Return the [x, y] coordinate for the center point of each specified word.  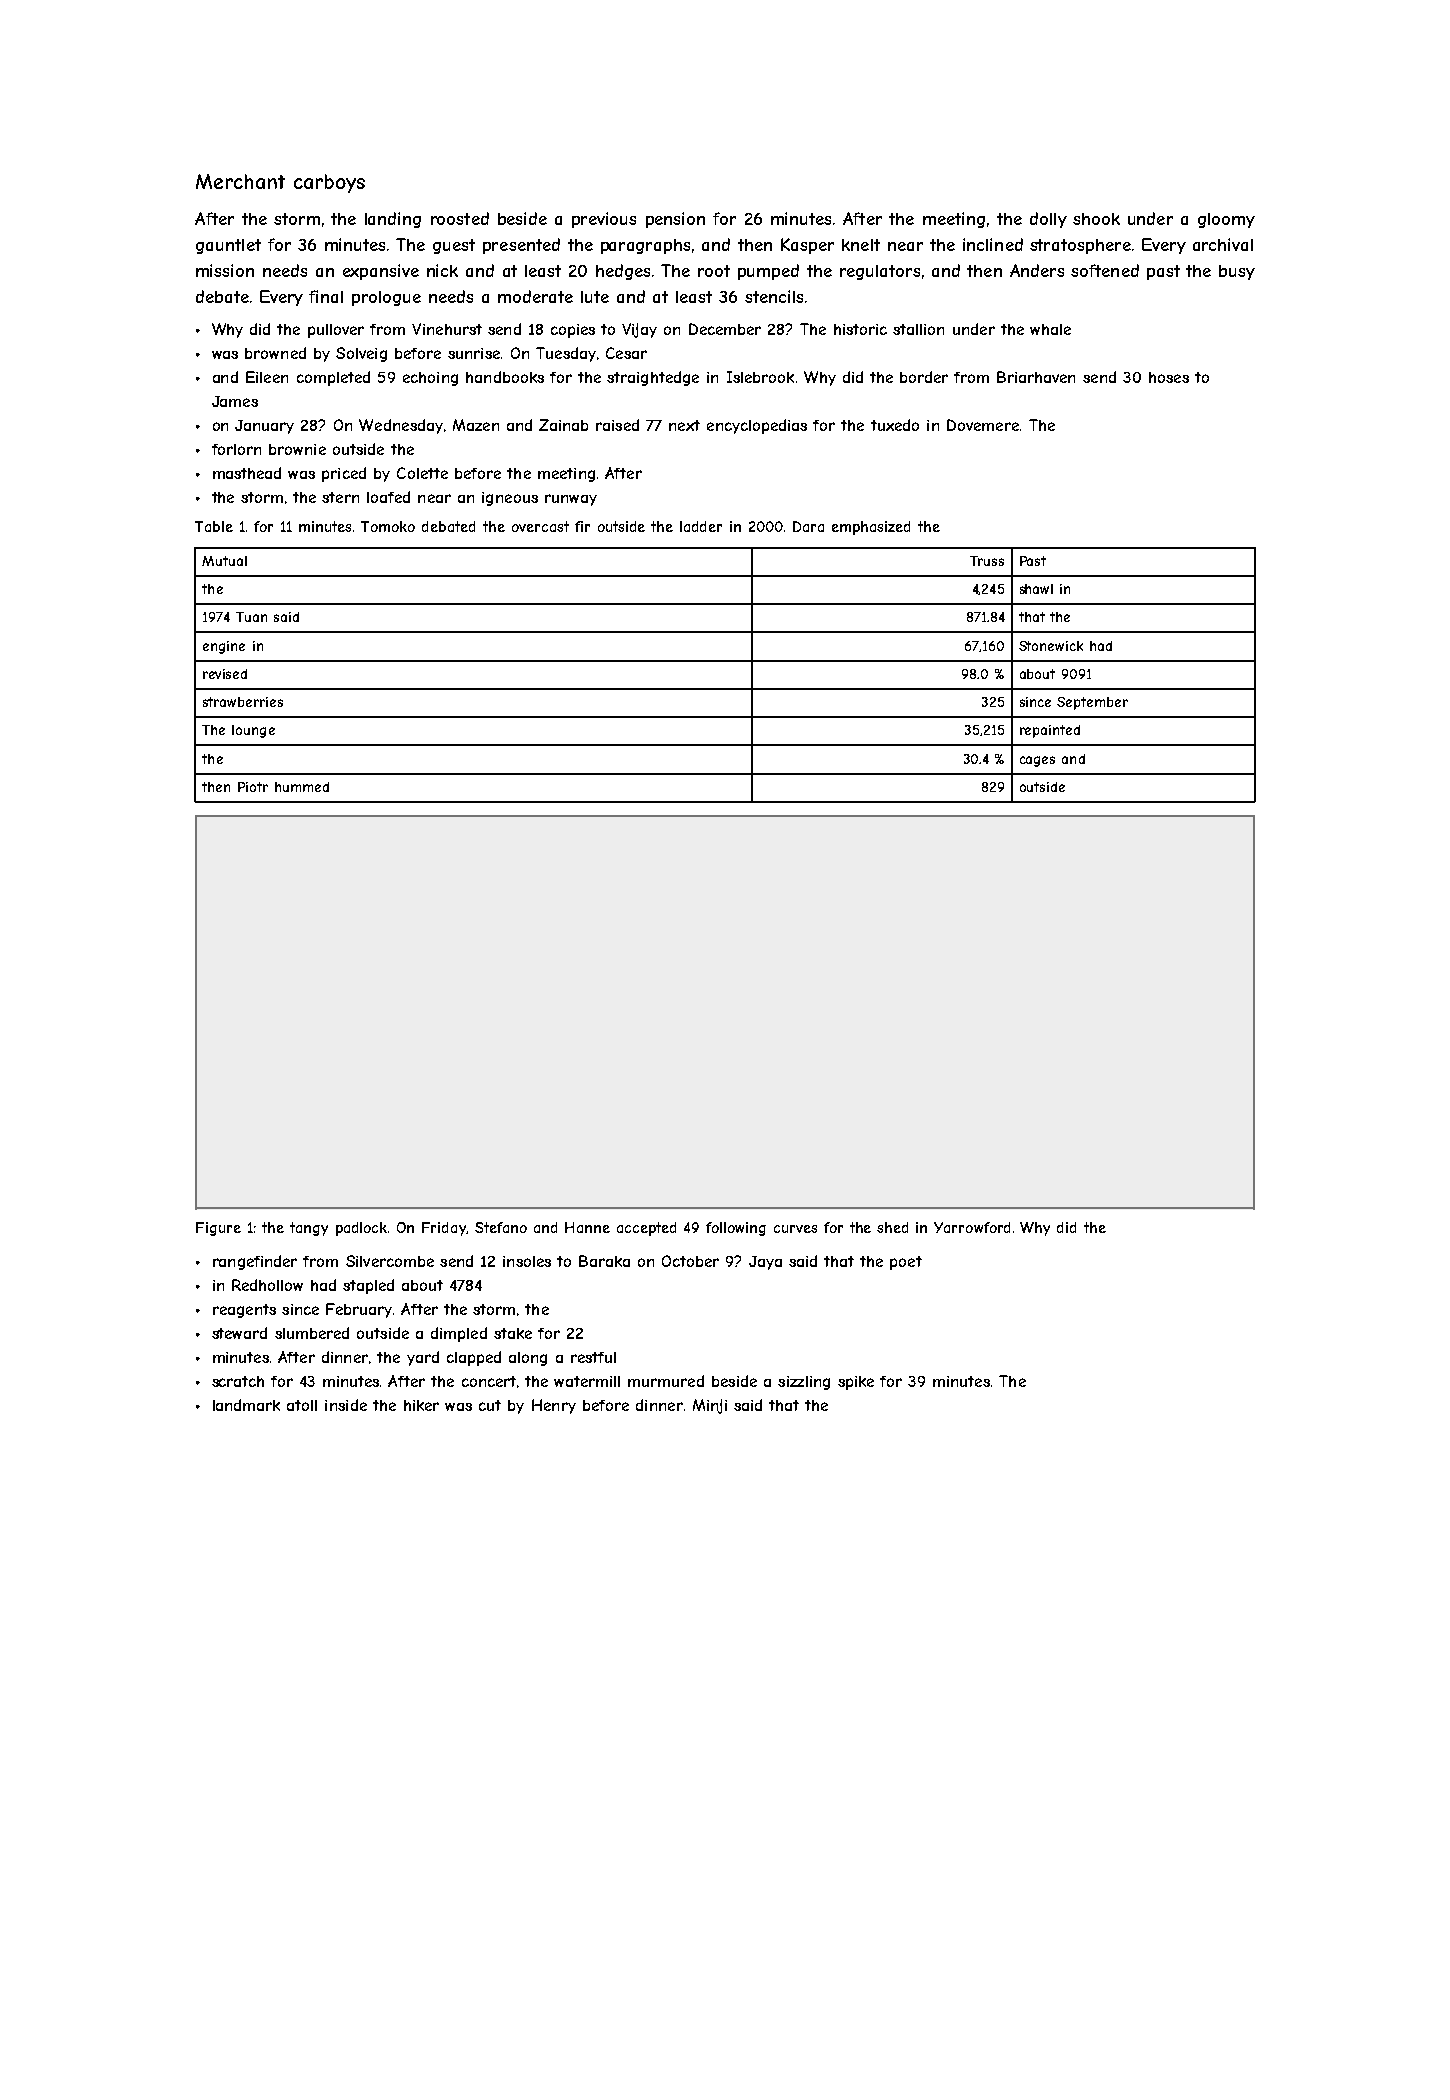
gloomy [1226, 220]
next [684, 425]
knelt [861, 245]
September [1092, 703]
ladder [701, 526]
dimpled [459, 1334]
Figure [218, 1229]
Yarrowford [972, 1227]
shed [892, 1227]
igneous [510, 499]
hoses [1169, 377]
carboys [329, 183]
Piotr [253, 787]
